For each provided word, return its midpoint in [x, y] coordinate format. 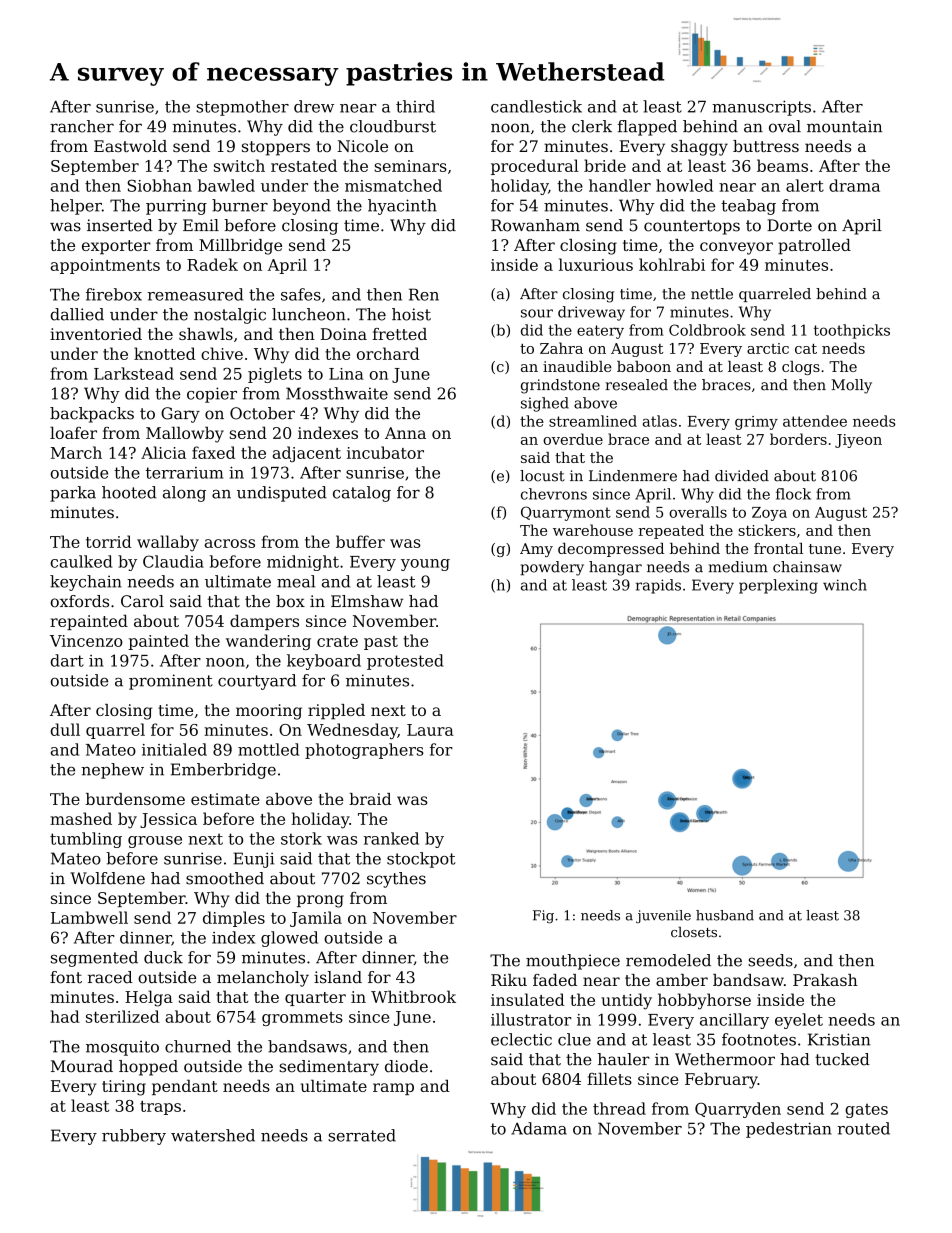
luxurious [596, 264]
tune [825, 549]
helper [76, 207]
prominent [171, 682]
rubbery [134, 1137]
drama [854, 185]
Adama [539, 1128]
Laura [430, 730]
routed [864, 1128]
